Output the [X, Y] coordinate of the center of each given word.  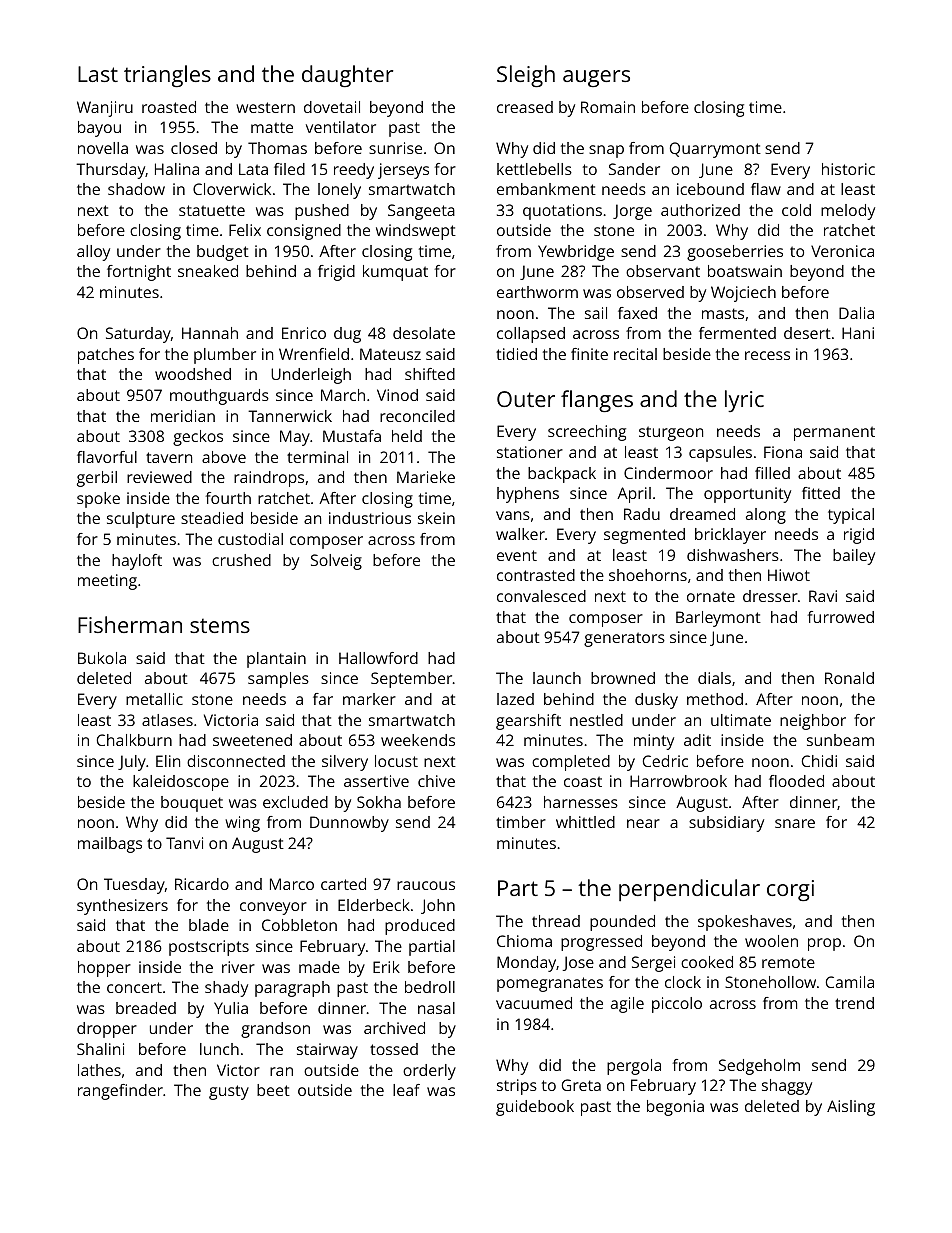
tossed [394, 1049]
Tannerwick [290, 416]
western [265, 107]
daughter [347, 76]
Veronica [842, 251]
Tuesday [134, 886]
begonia [675, 1108]
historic [848, 169]
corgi [790, 890]
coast [583, 781]
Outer [526, 399]
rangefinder [120, 1092]
